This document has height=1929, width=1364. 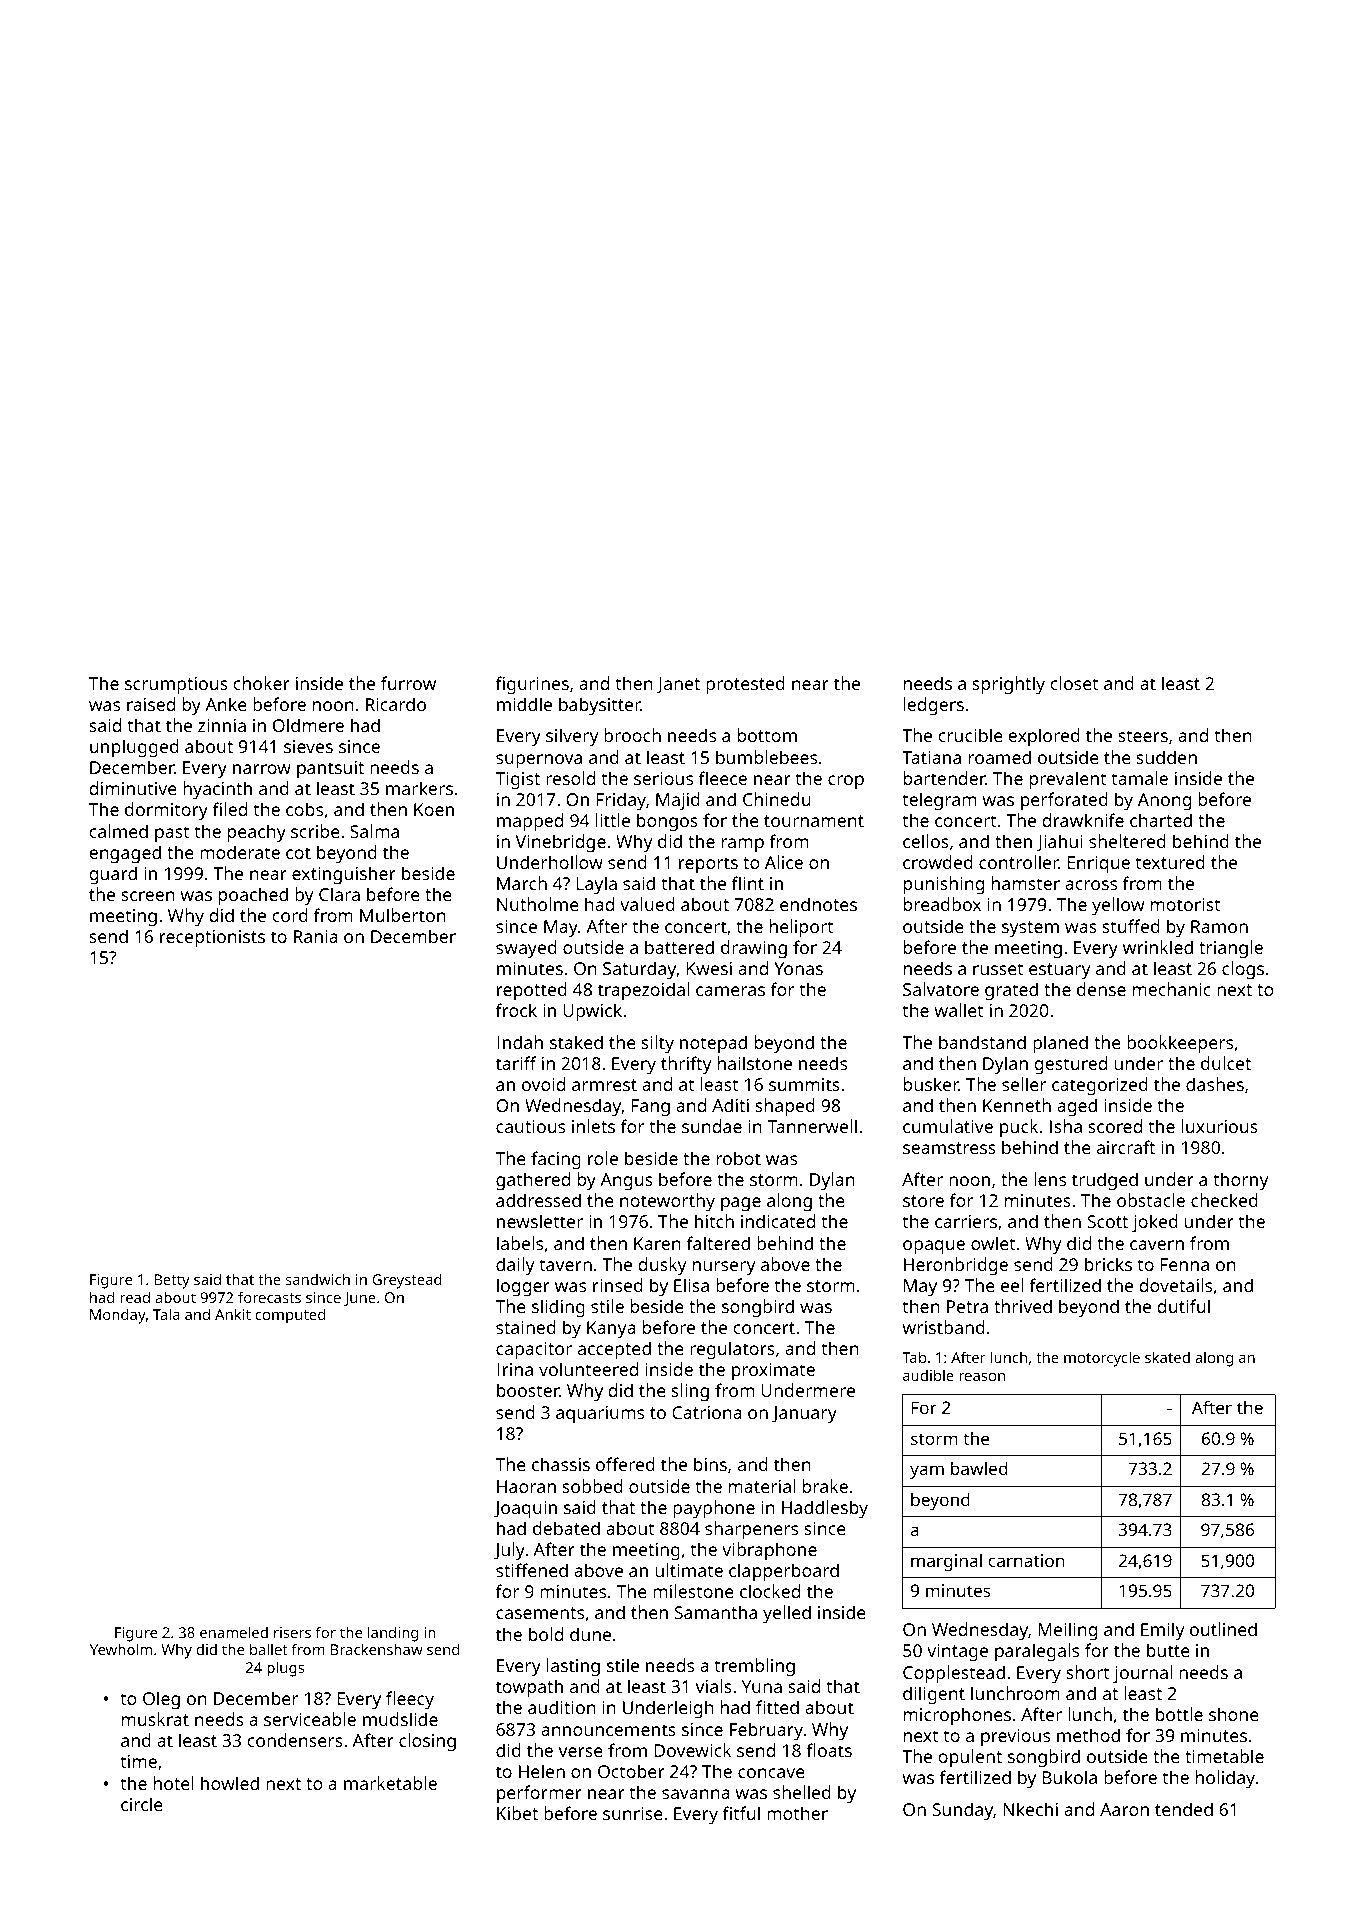 What do you see at coordinates (743, 845) in the document?
I see `ramp` at bounding box center [743, 845].
